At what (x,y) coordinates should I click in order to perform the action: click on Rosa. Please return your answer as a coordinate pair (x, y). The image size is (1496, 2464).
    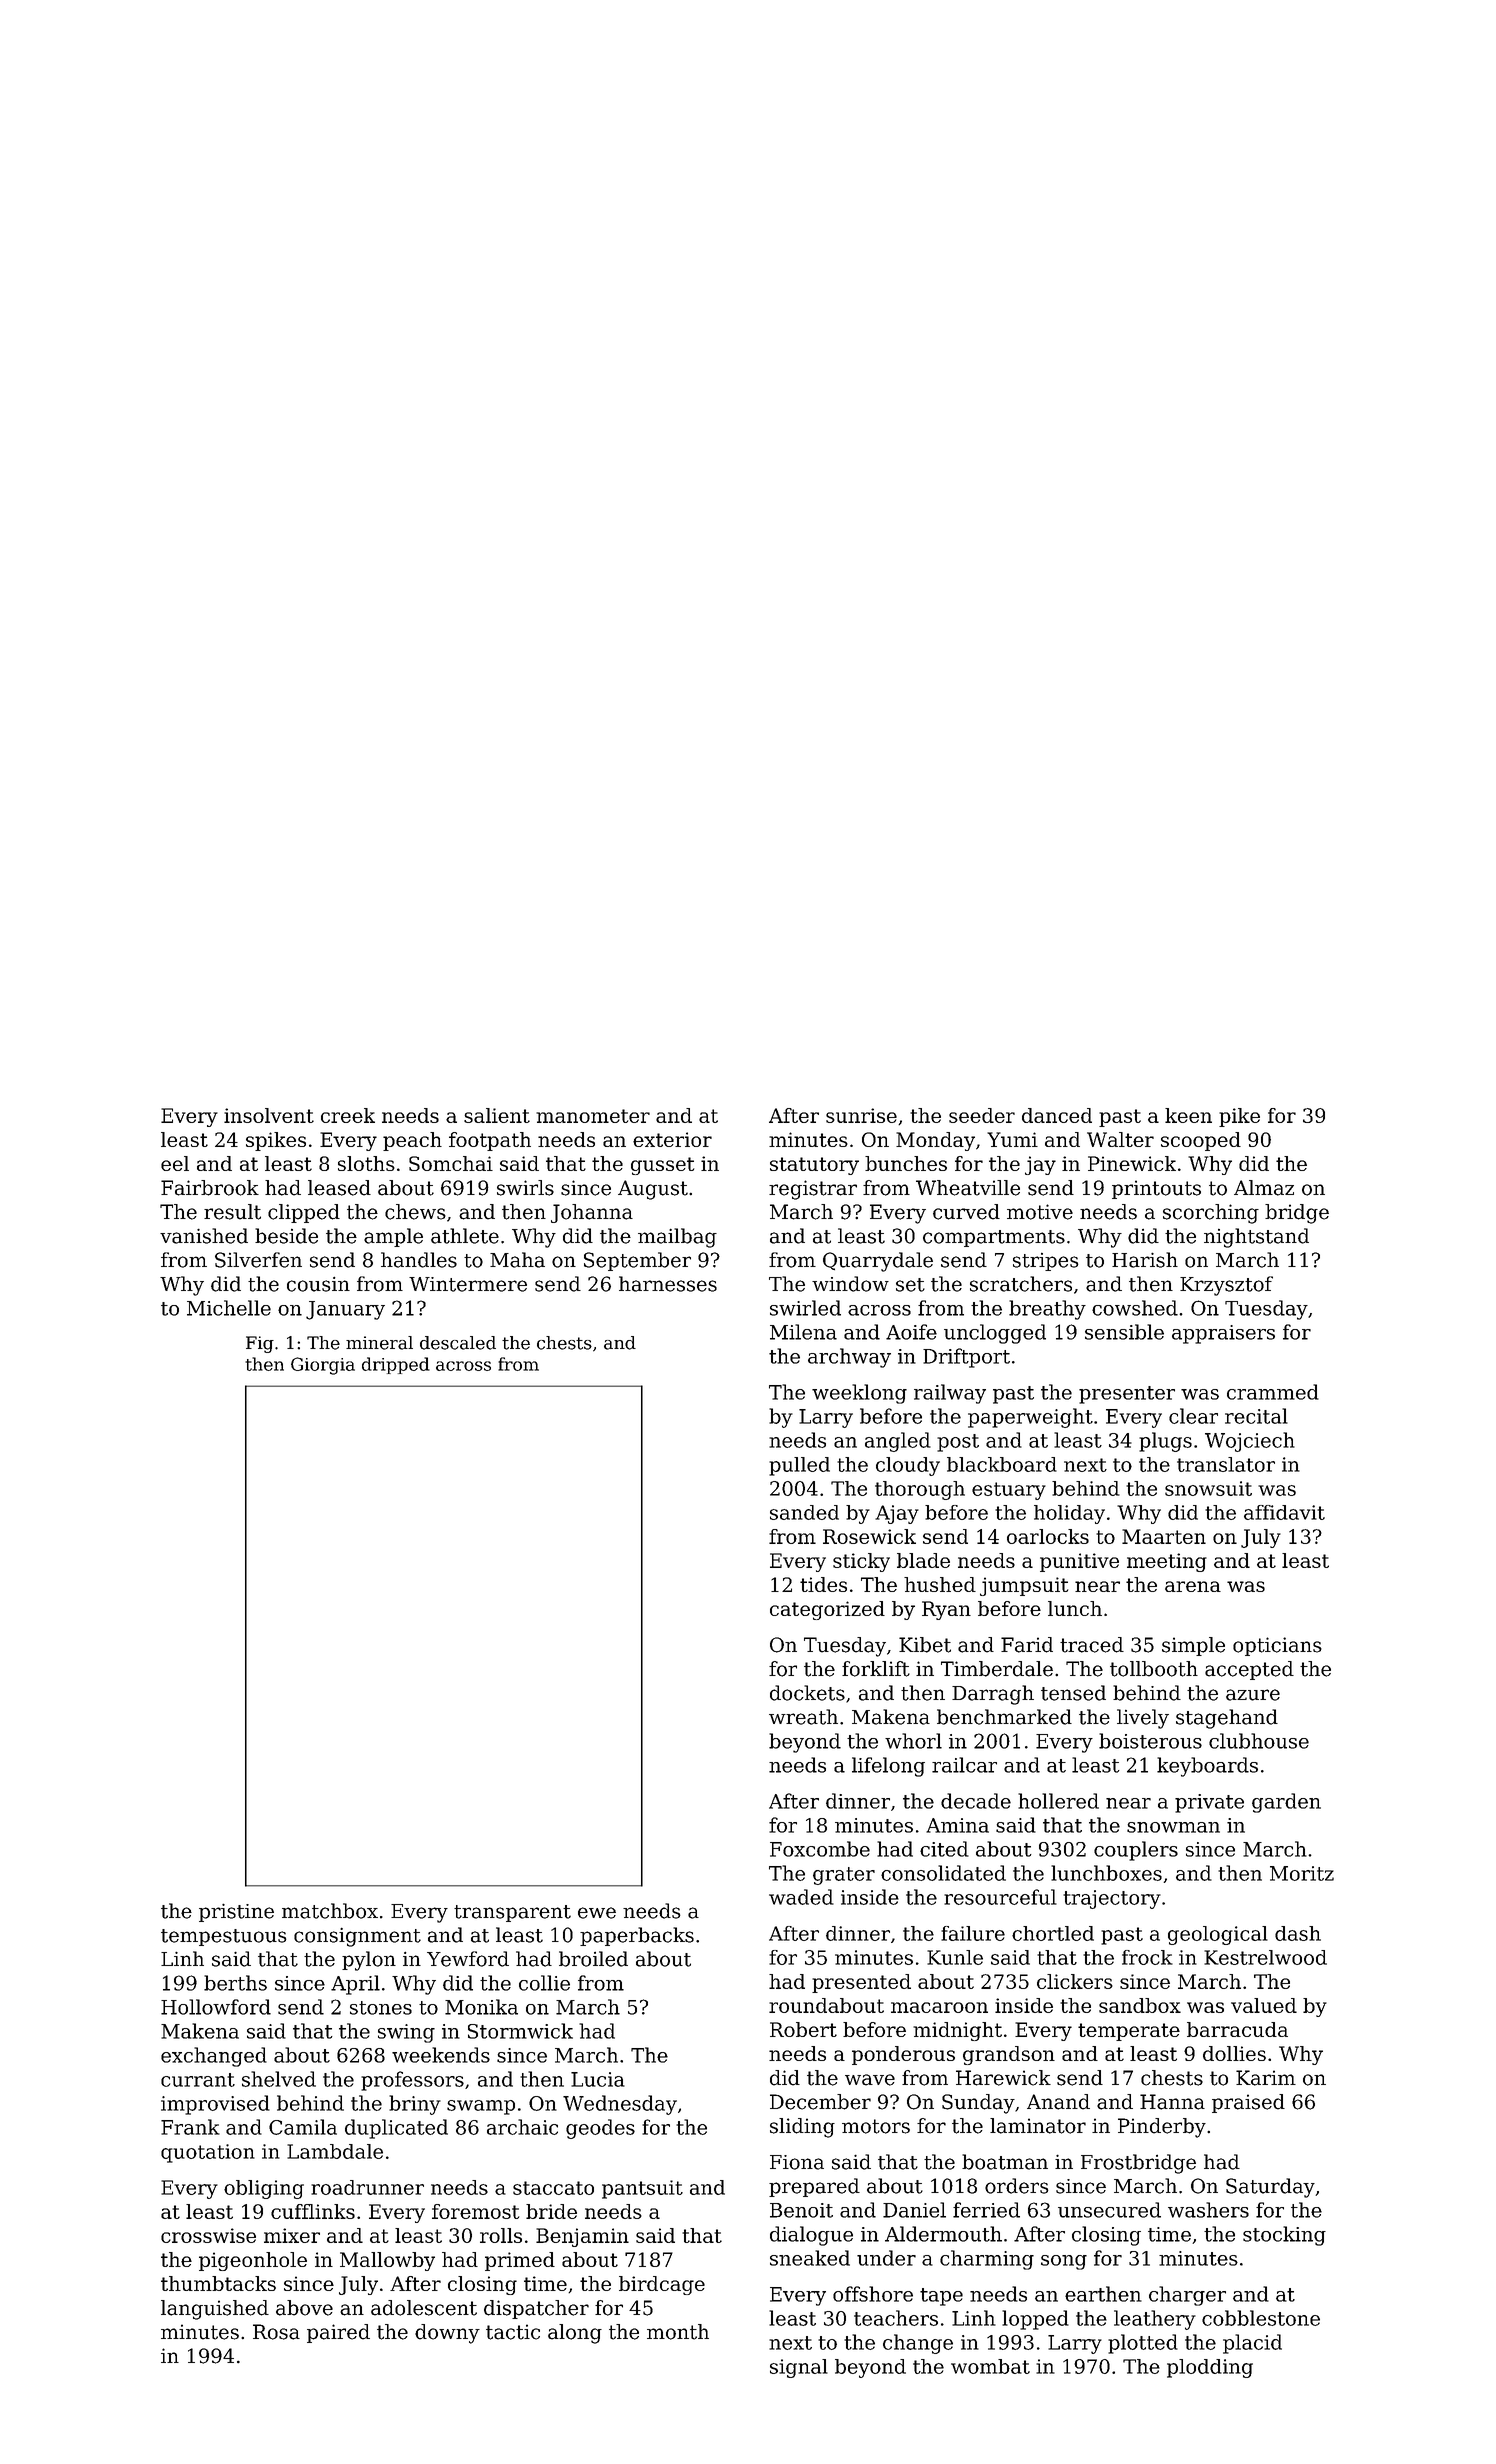
    Looking at the image, I should click on (276, 2332).
